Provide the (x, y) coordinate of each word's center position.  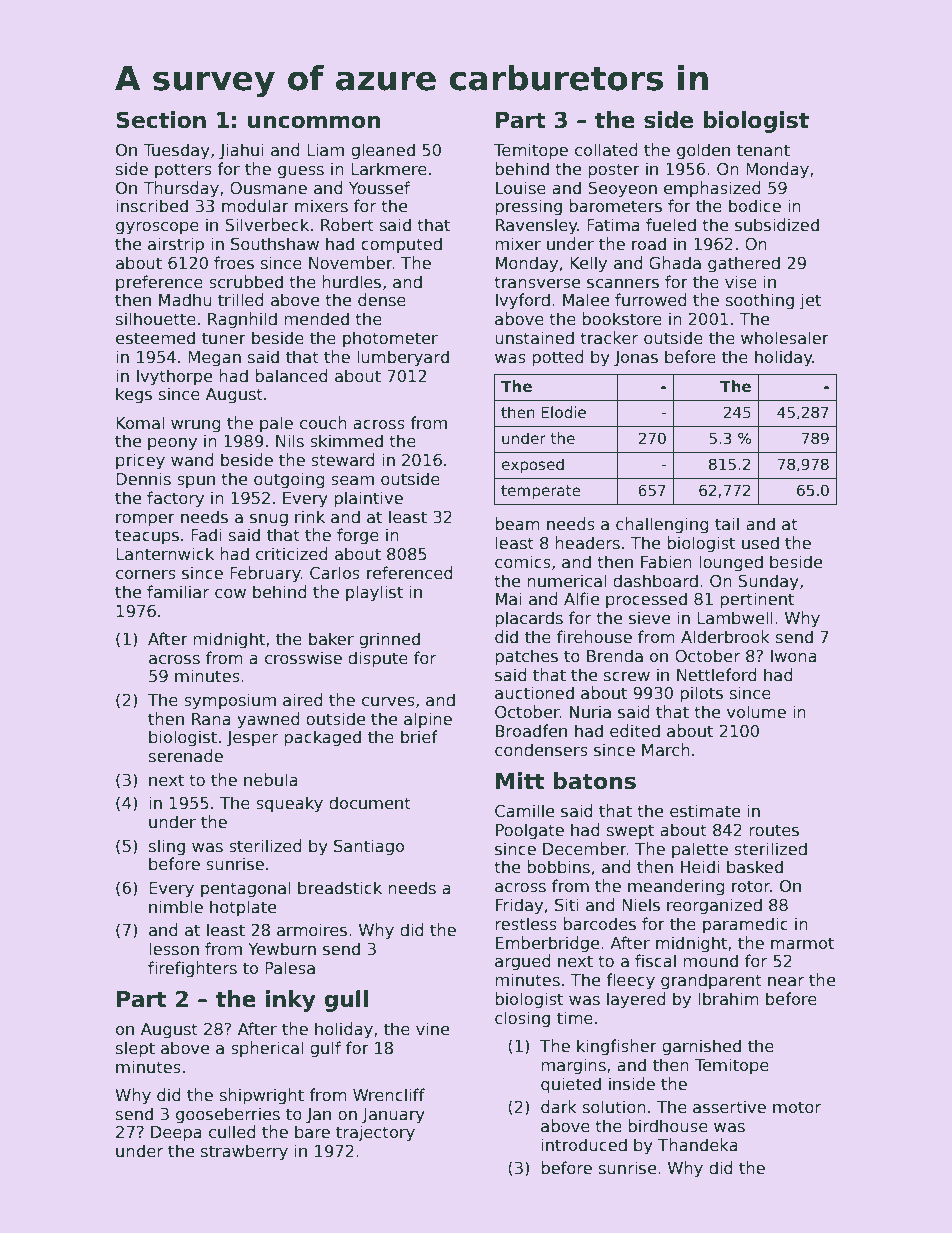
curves (388, 702)
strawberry (244, 1152)
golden (703, 151)
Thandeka (698, 1145)
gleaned (383, 151)
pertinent (757, 600)
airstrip (176, 245)
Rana (211, 719)
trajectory (375, 1133)
